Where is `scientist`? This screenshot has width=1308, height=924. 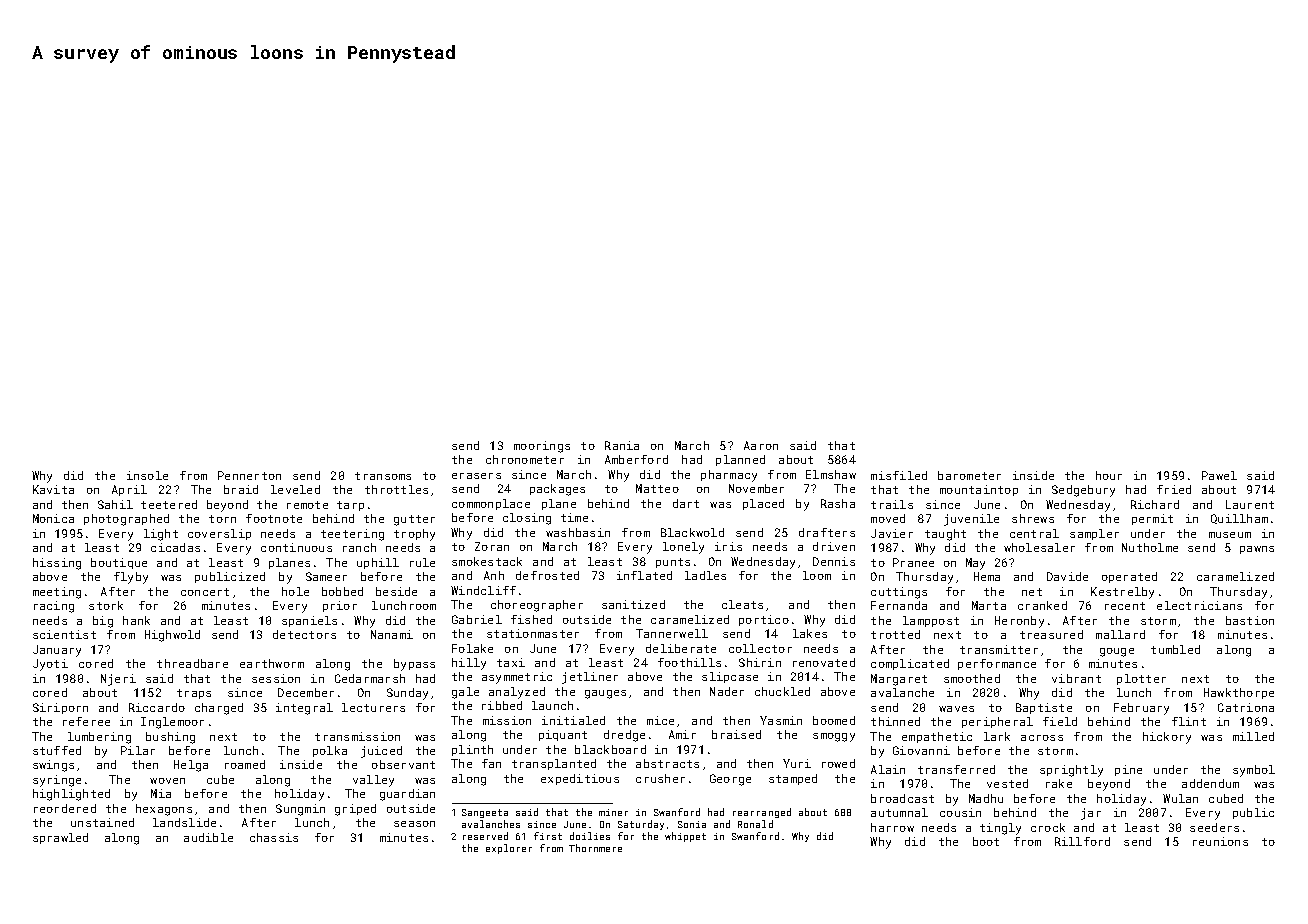 scientist is located at coordinates (64, 634).
